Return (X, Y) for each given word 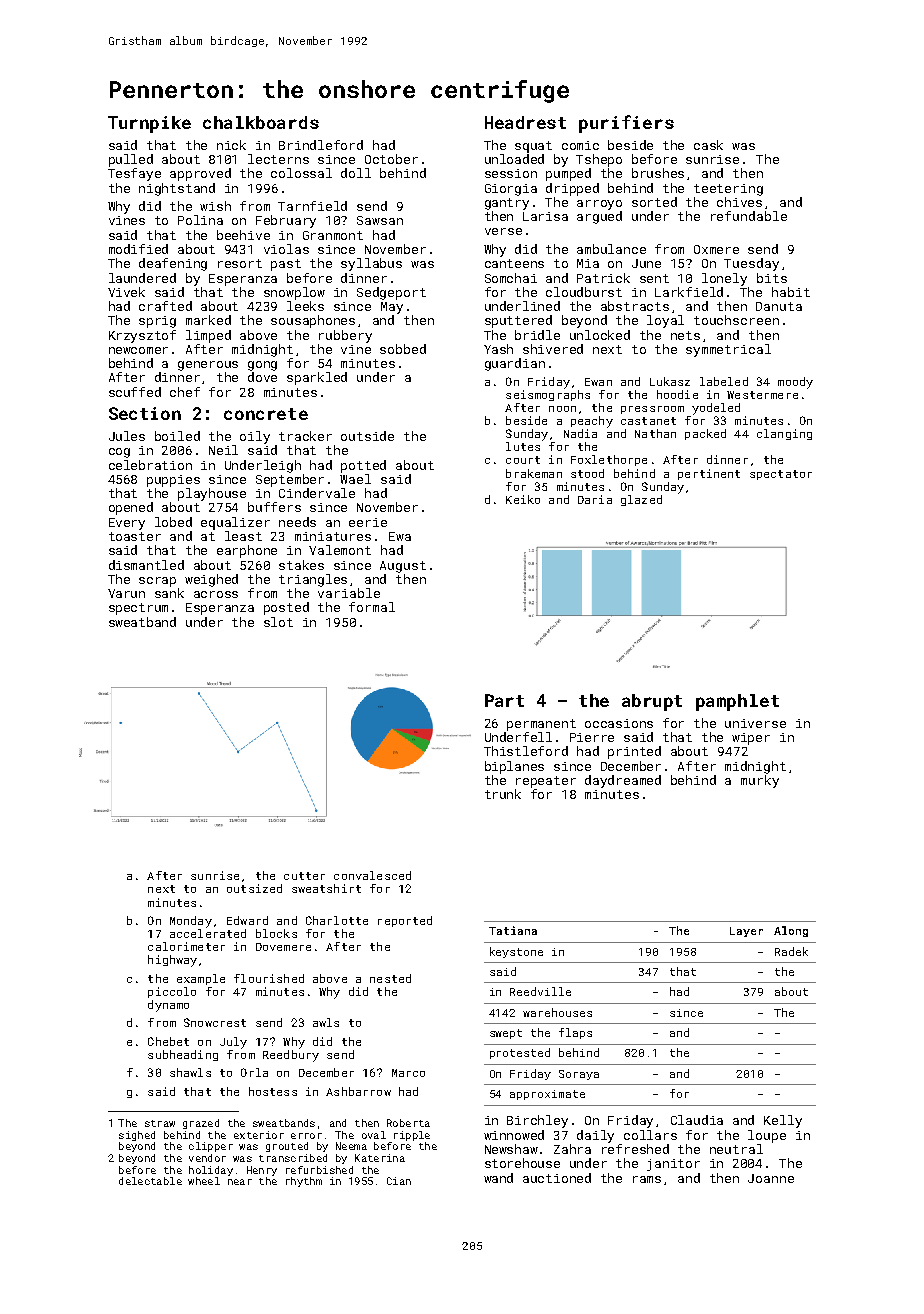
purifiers (626, 124)
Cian (399, 1181)
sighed (137, 1136)
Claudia (697, 1120)
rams (647, 1179)
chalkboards (261, 122)
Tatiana (513, 930)
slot (278, 622)
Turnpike (149, 124)
